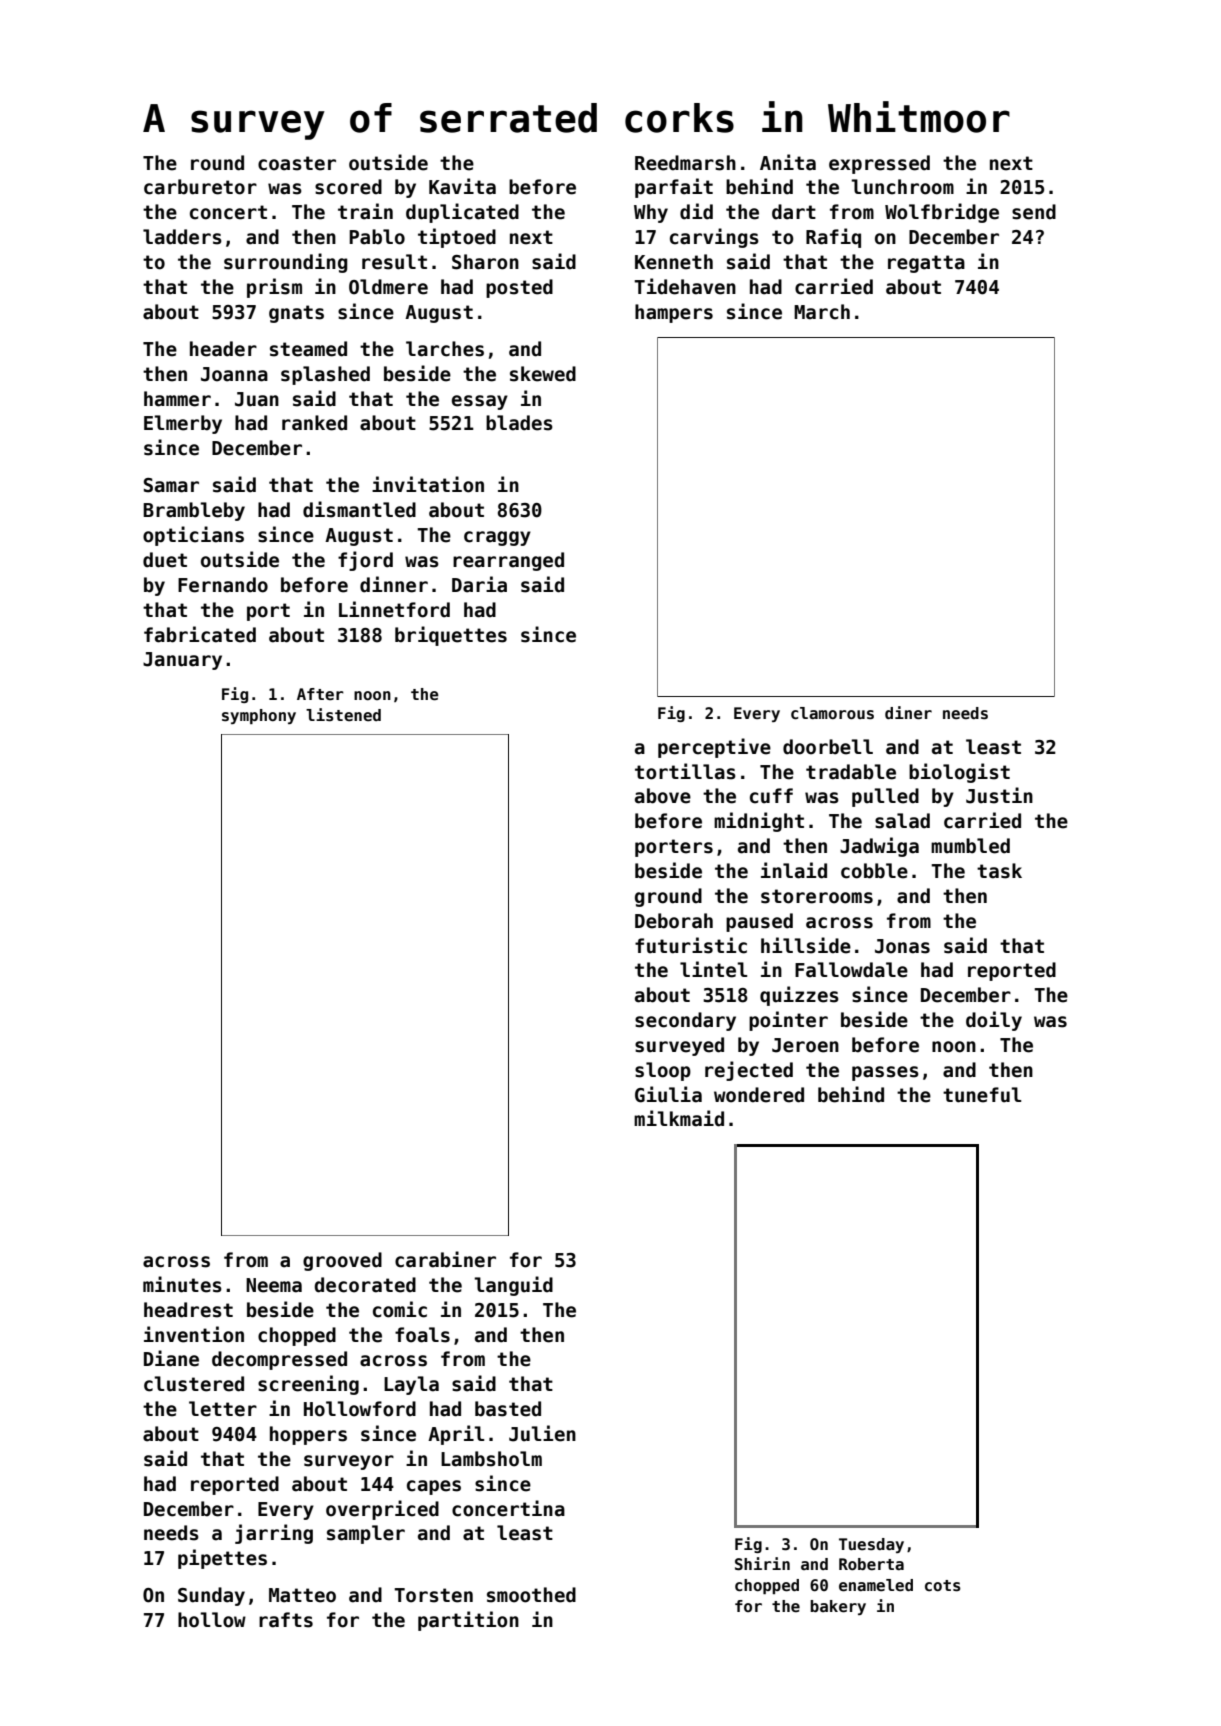 The image size is (1221, 1726). What do you see at coordinates (871, 1545) in the document?
I see `Tuesday` at bounding box center [871, 1545].
